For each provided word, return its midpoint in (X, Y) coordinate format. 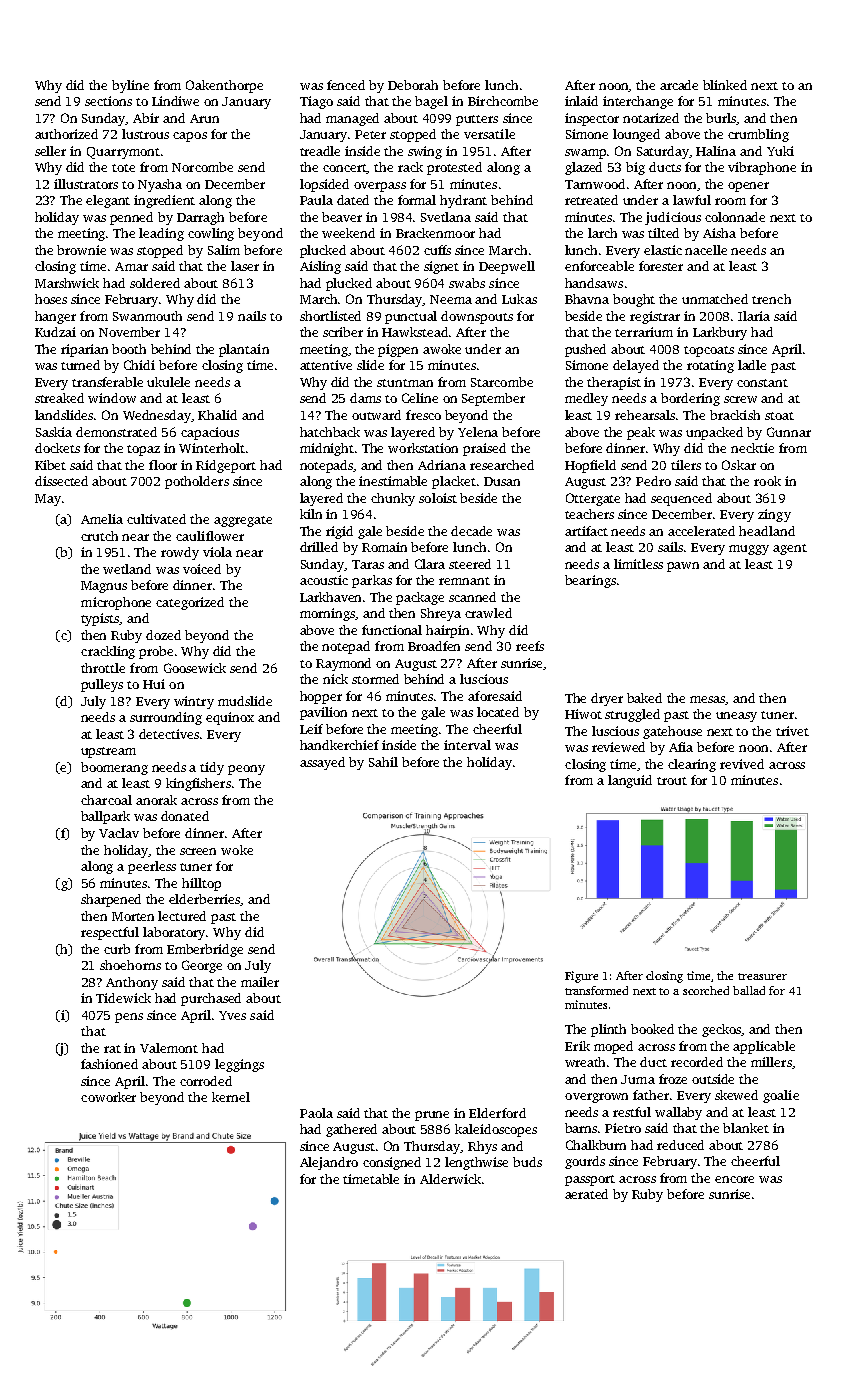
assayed (322, 763)
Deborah (413, 85)
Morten (133, 916)
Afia (681, 747)
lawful (692, 200)
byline (130, 86)
